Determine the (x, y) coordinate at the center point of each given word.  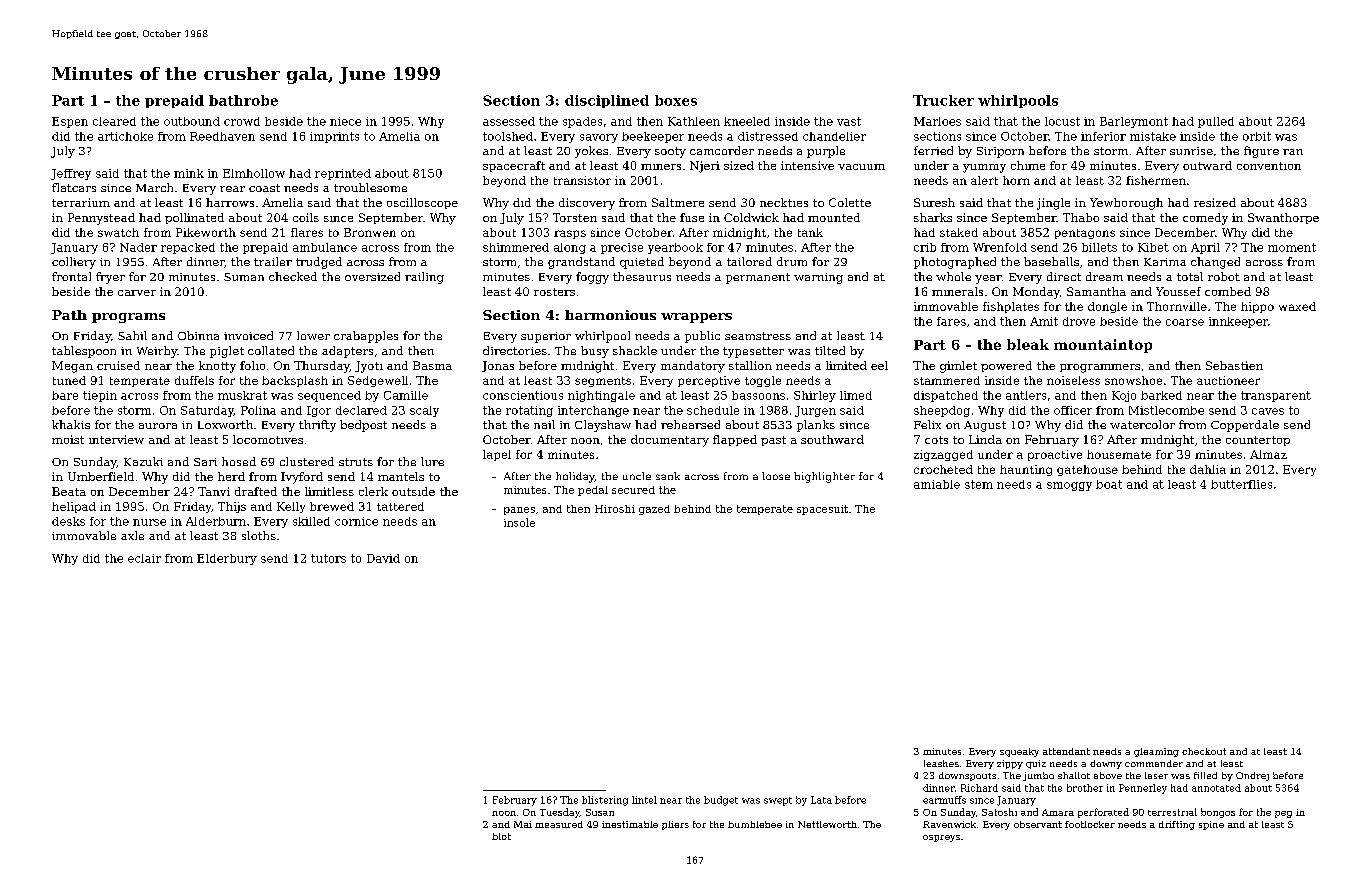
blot (501, 836)
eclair (144, 558)
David (383, 558)
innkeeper (1238, 322)
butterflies (1241, 484)
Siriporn (1000, 152)
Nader (138, 247)
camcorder (722, 150)
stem (979, 484)
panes (519, 511)
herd (231, 476)
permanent (758, 278)
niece (345, 121)
